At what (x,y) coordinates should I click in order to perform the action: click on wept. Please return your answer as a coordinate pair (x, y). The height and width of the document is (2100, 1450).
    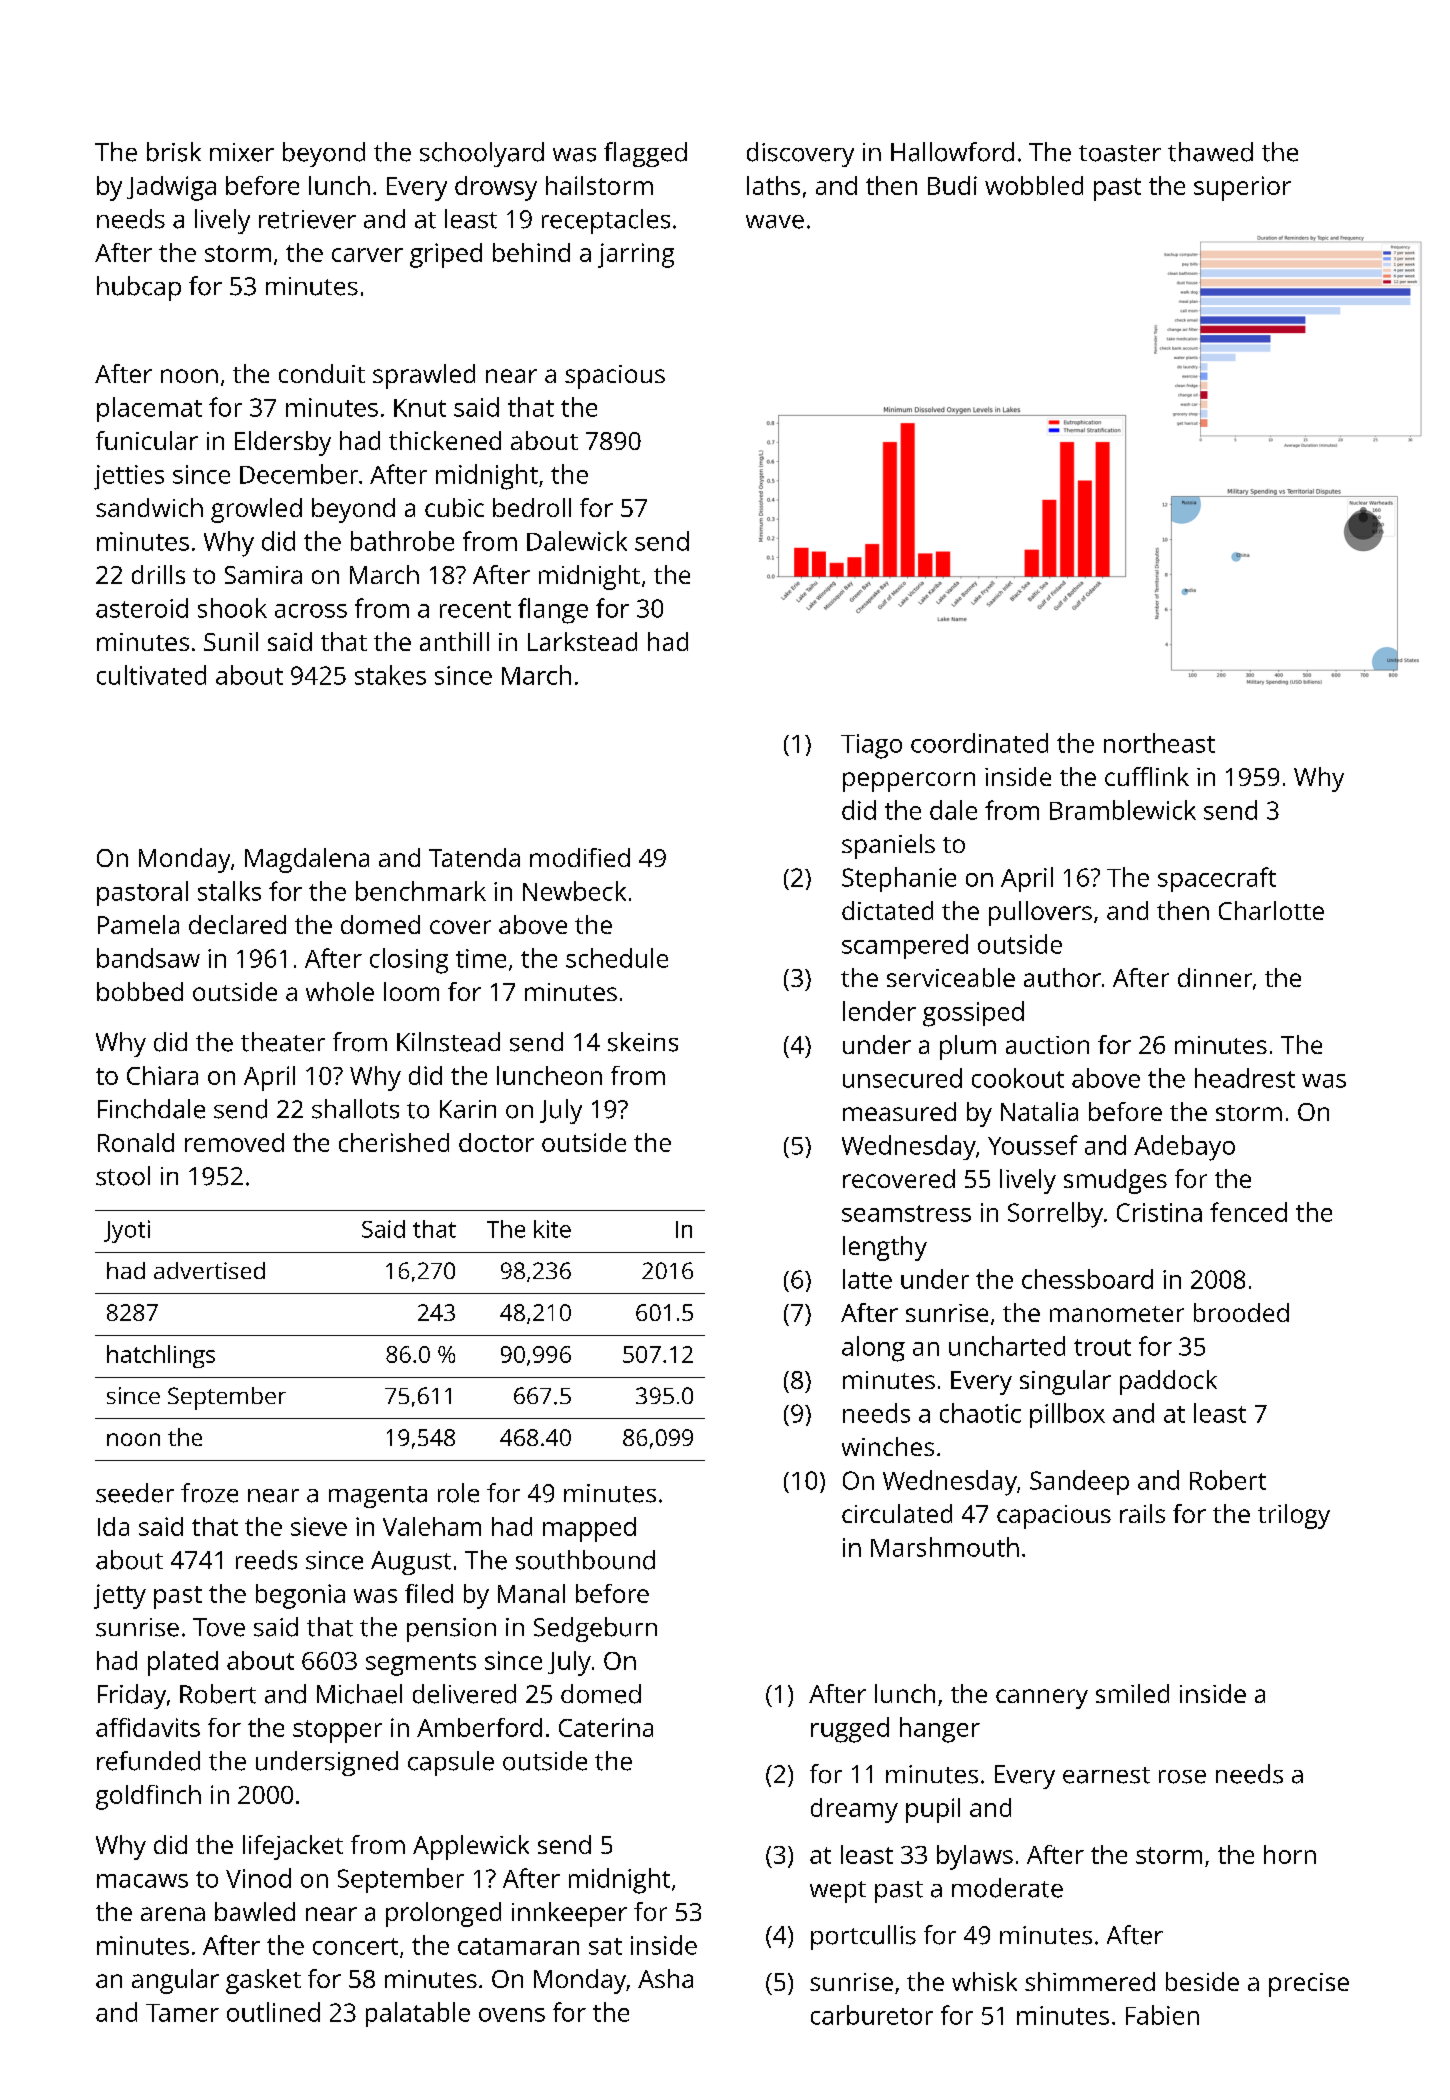
    Looking at the image, I should click on (838, 1892).
